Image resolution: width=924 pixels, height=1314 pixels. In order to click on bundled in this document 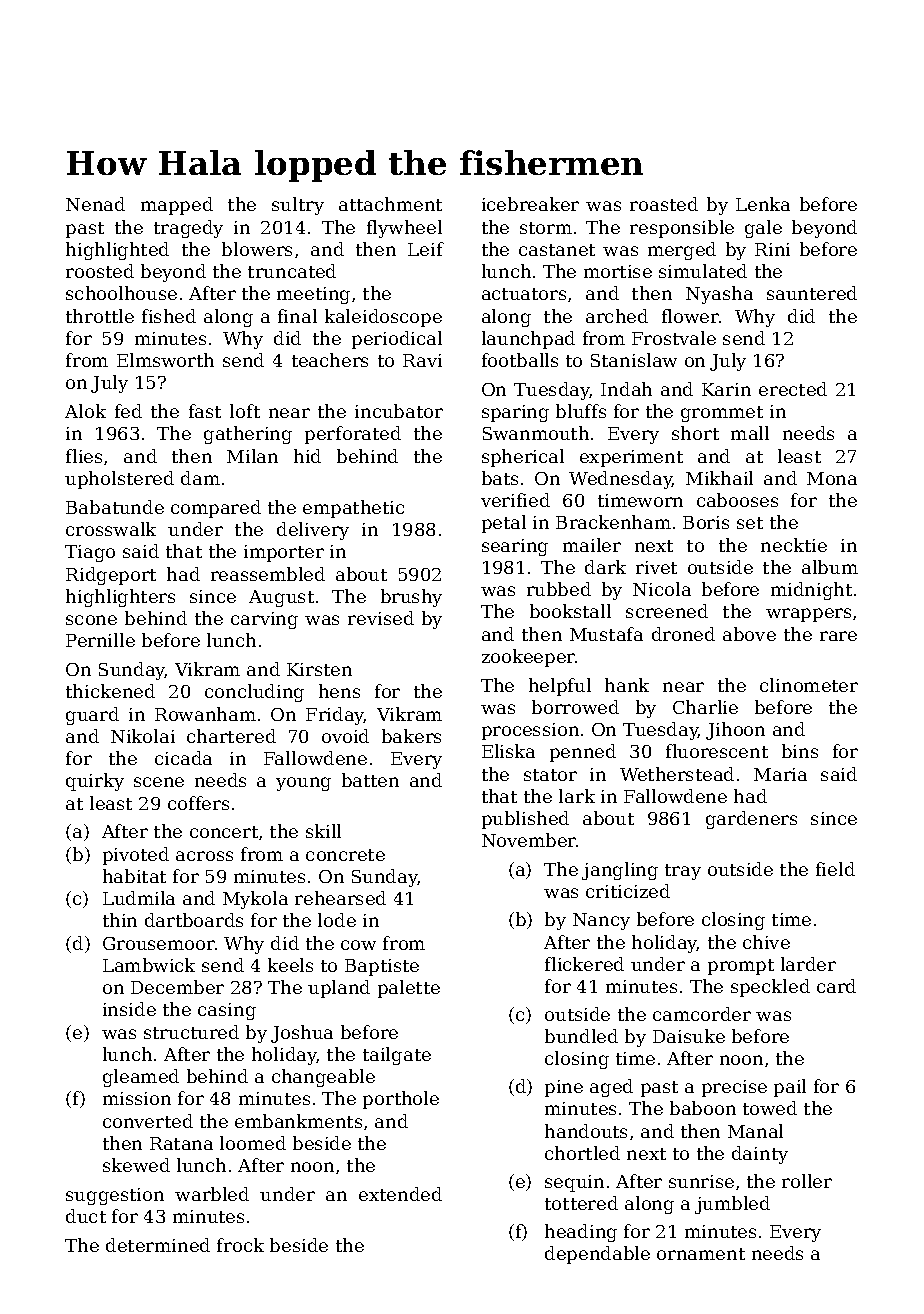, I will do `click(581, 1036)`.
